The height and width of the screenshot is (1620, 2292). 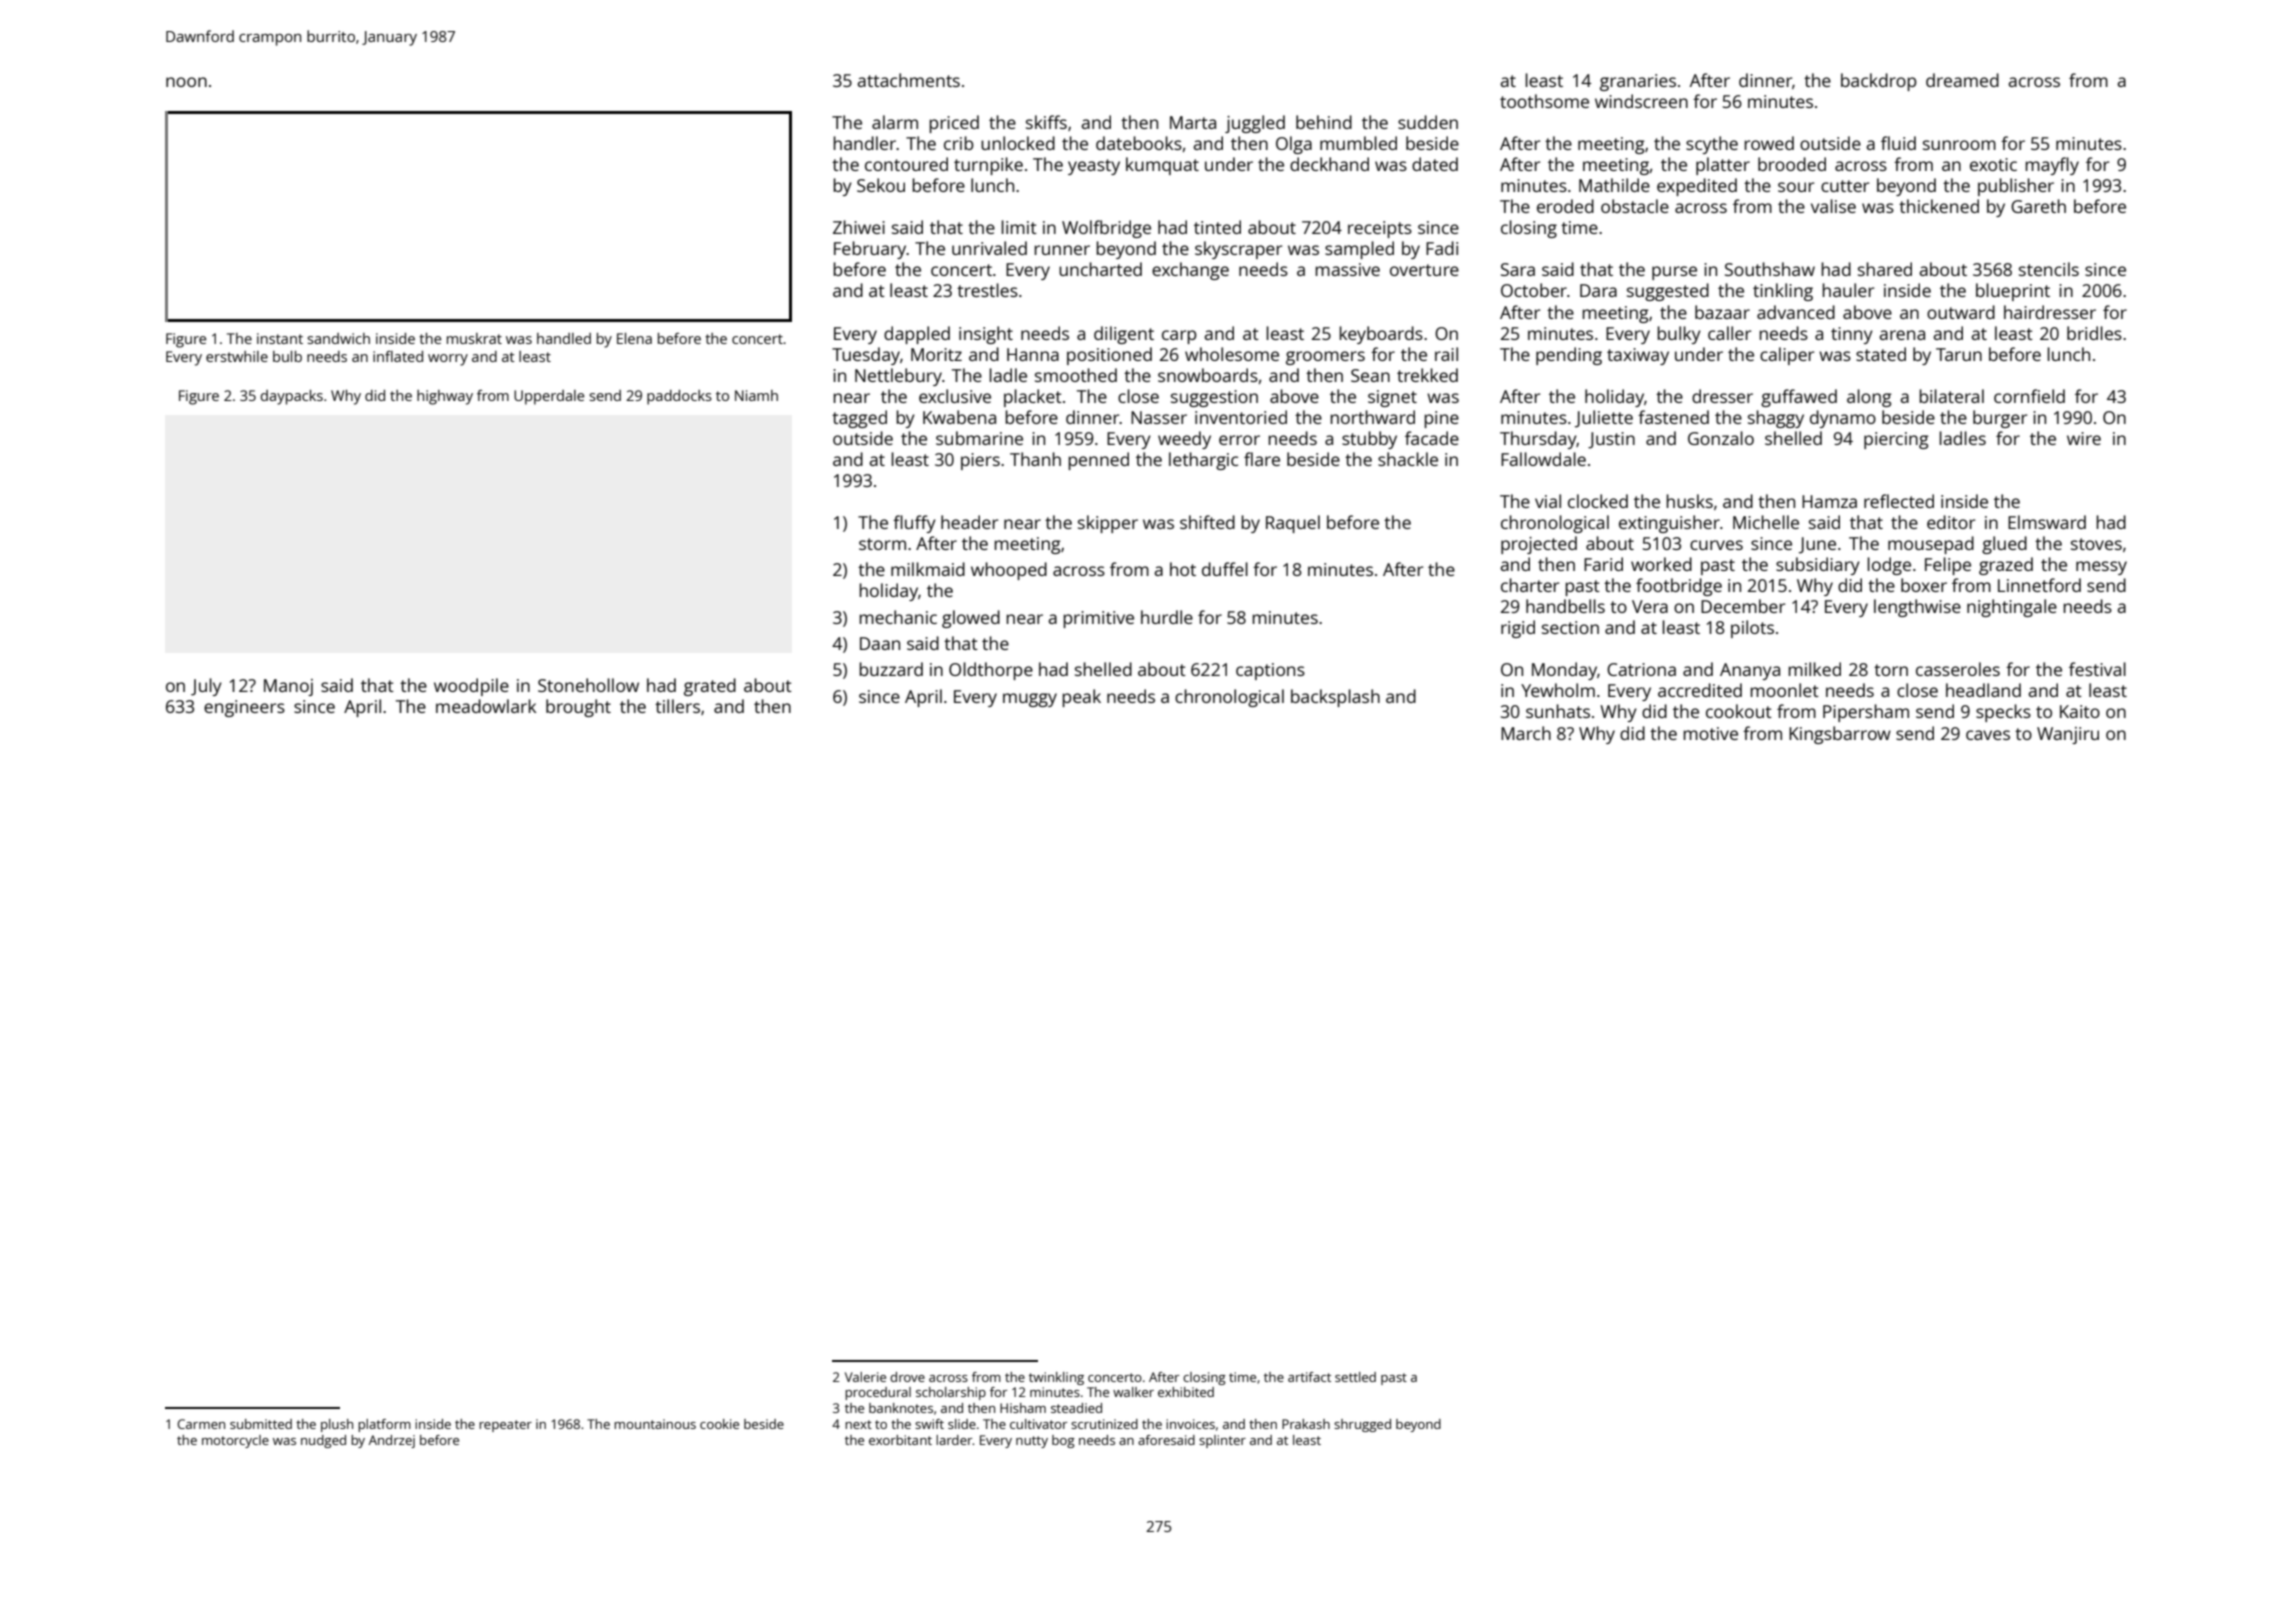 What do you see at coordinates (1891, 670) in the screenshot?
I see `torn` at bounding box center [1891, 670].
